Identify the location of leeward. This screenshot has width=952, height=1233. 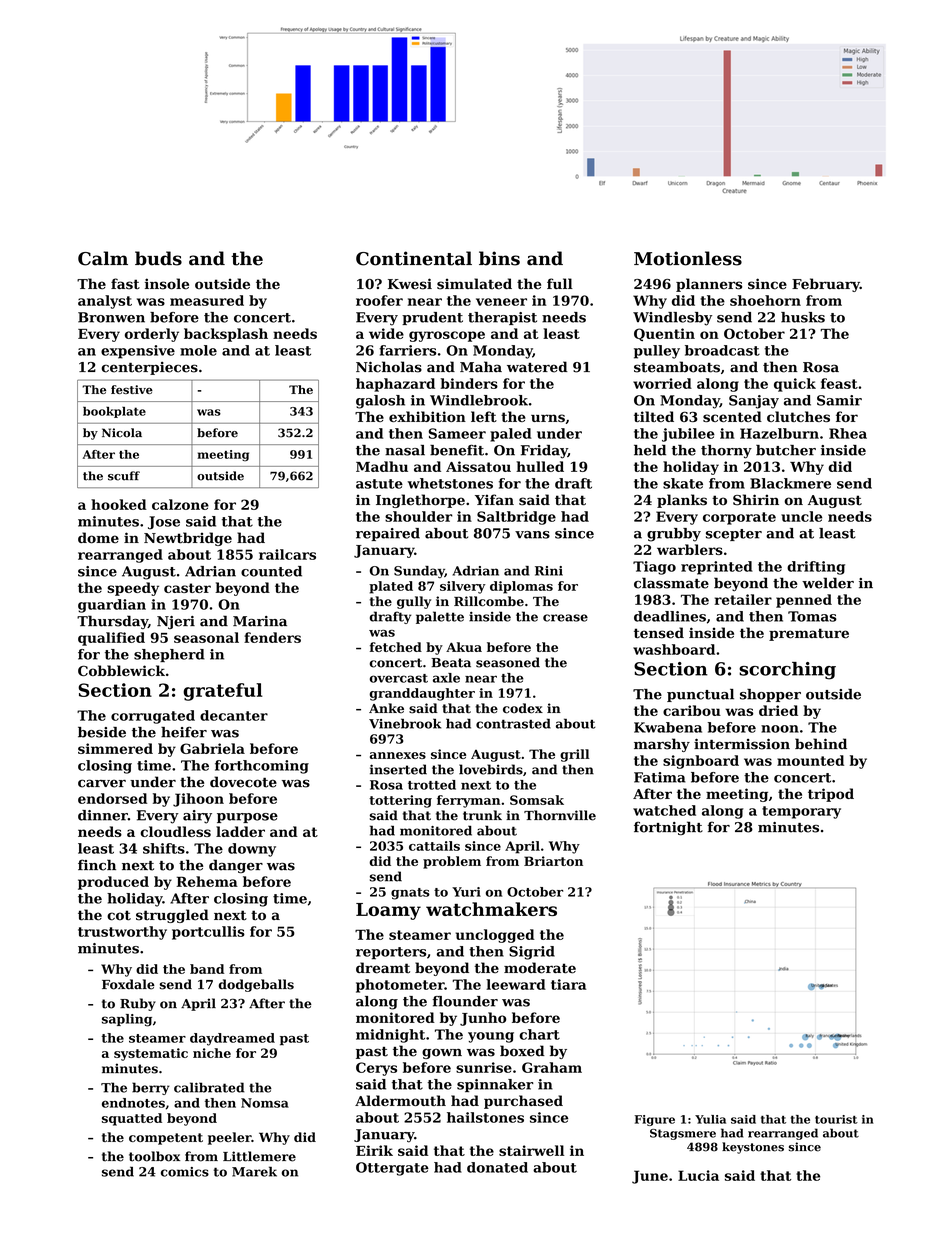
(516, 984).
